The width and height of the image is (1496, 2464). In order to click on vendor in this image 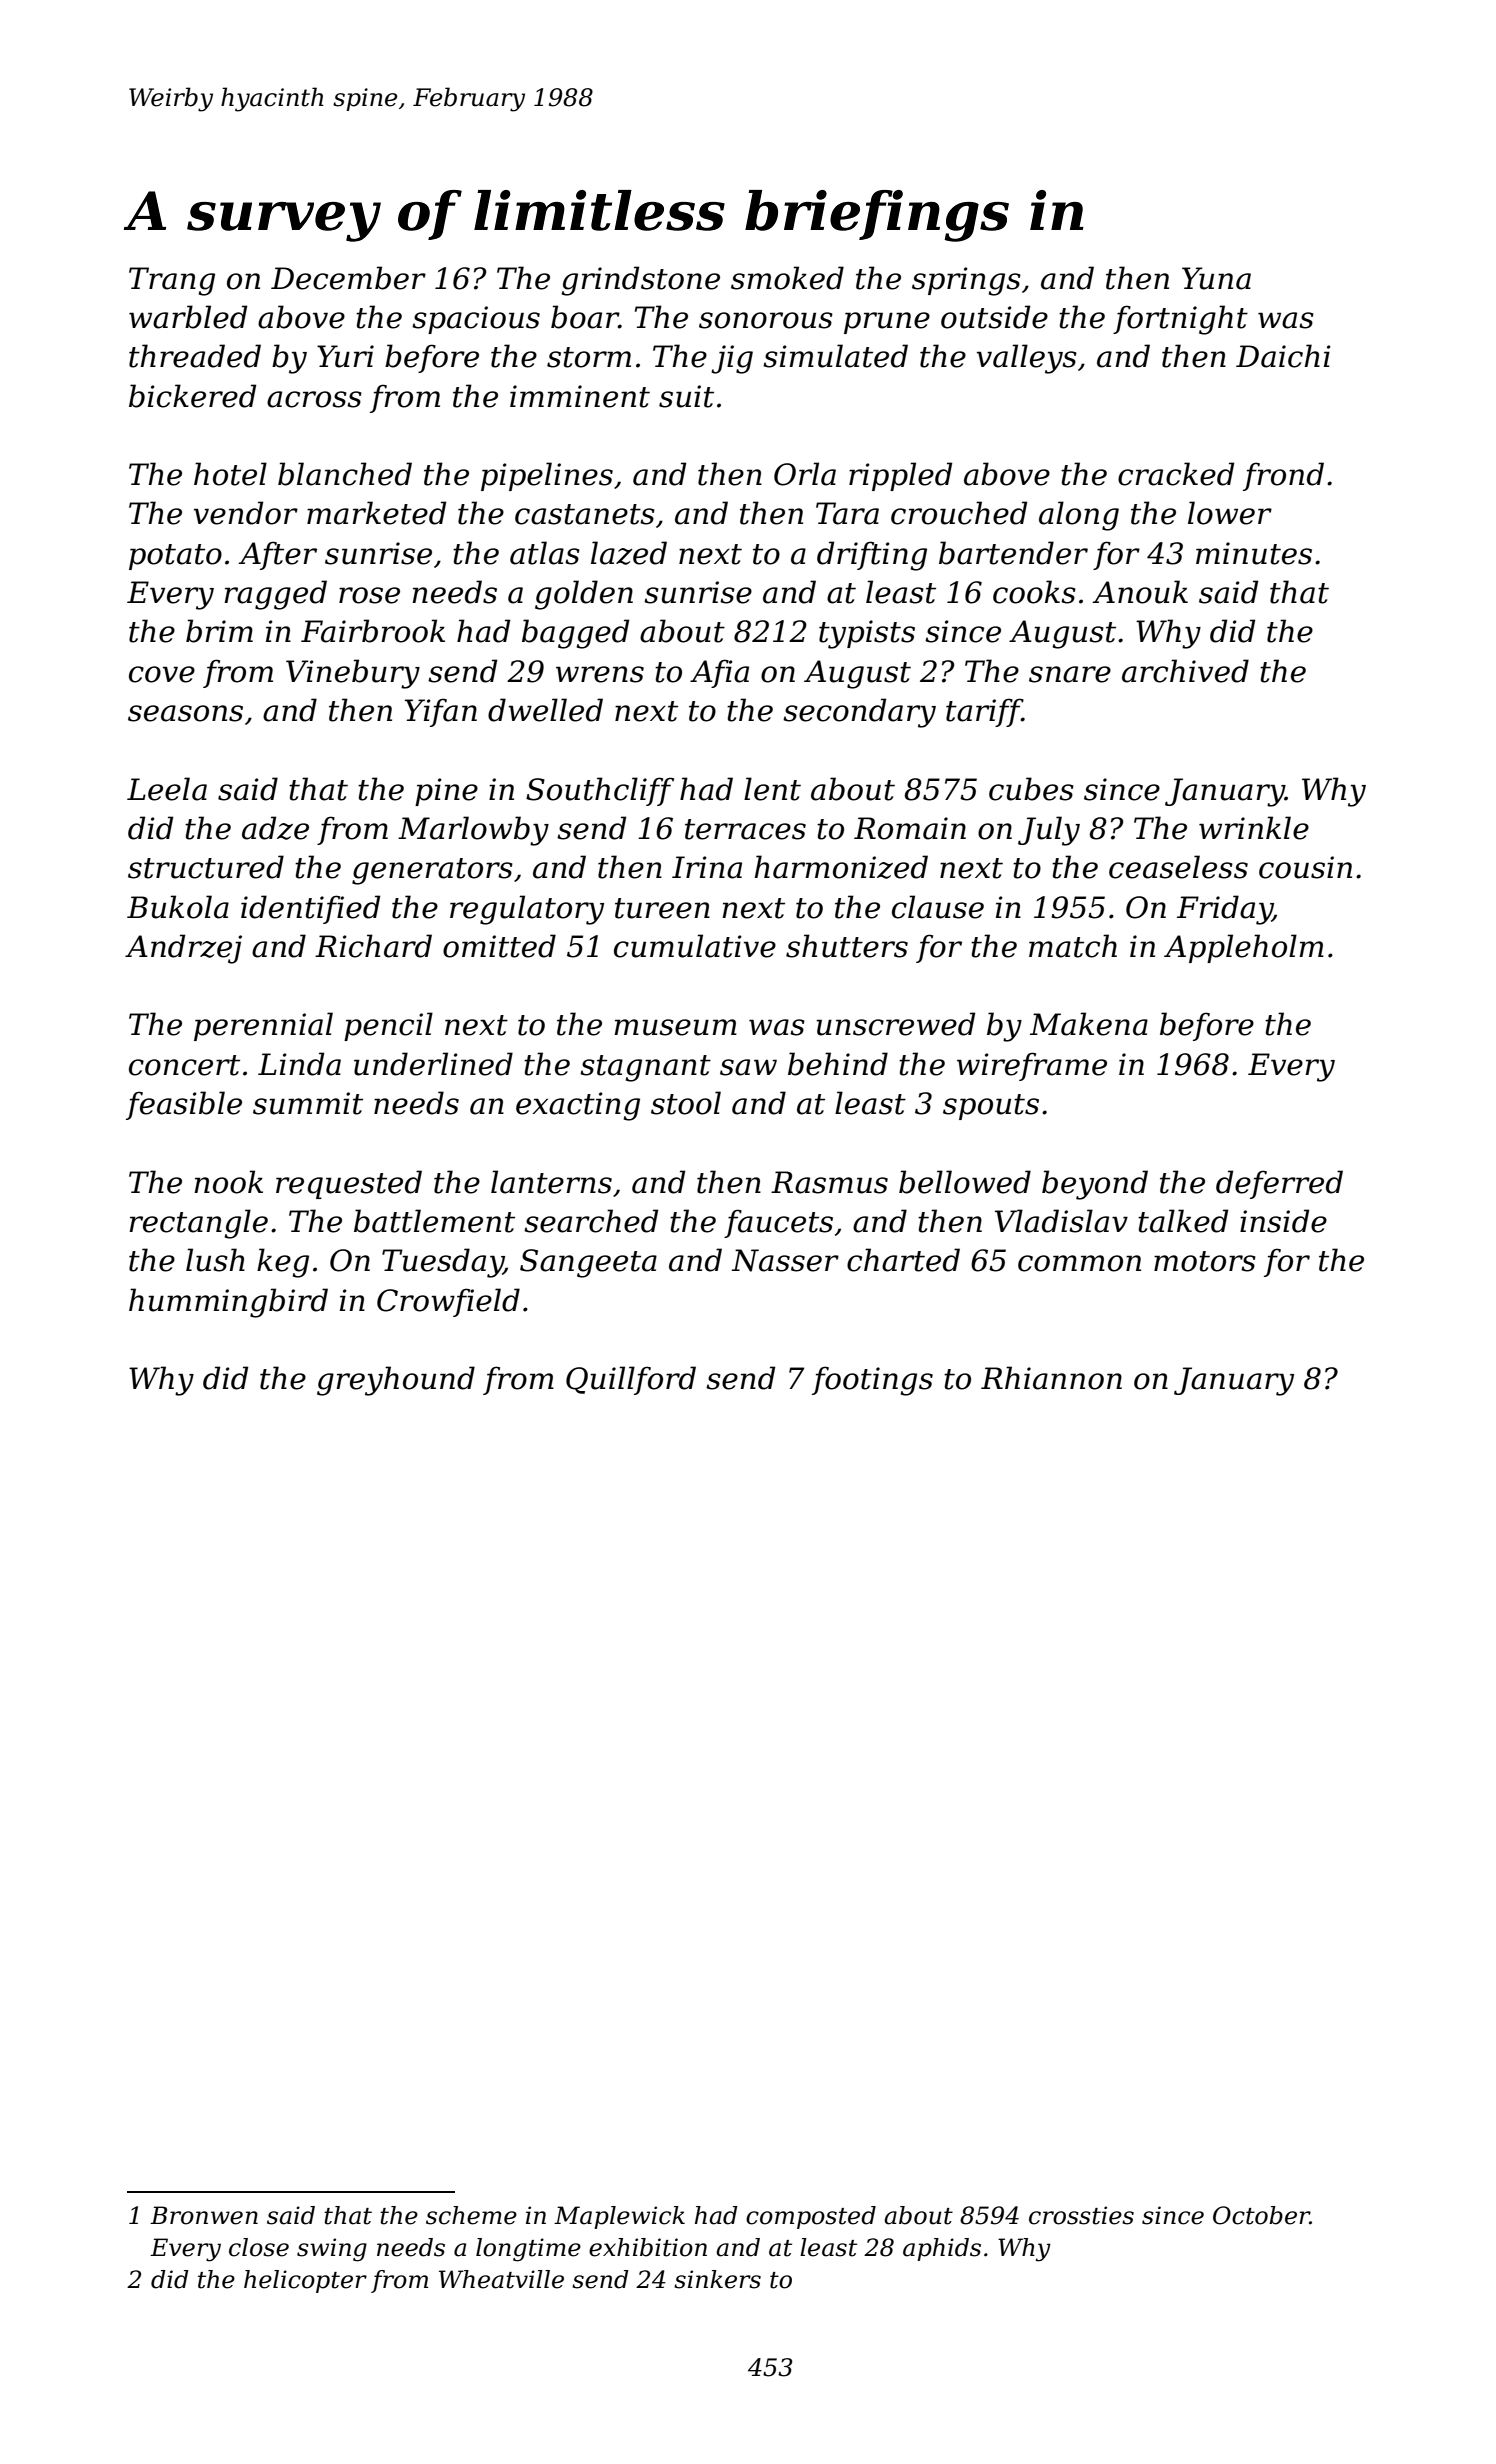, I will do `click(246, 513)`.
